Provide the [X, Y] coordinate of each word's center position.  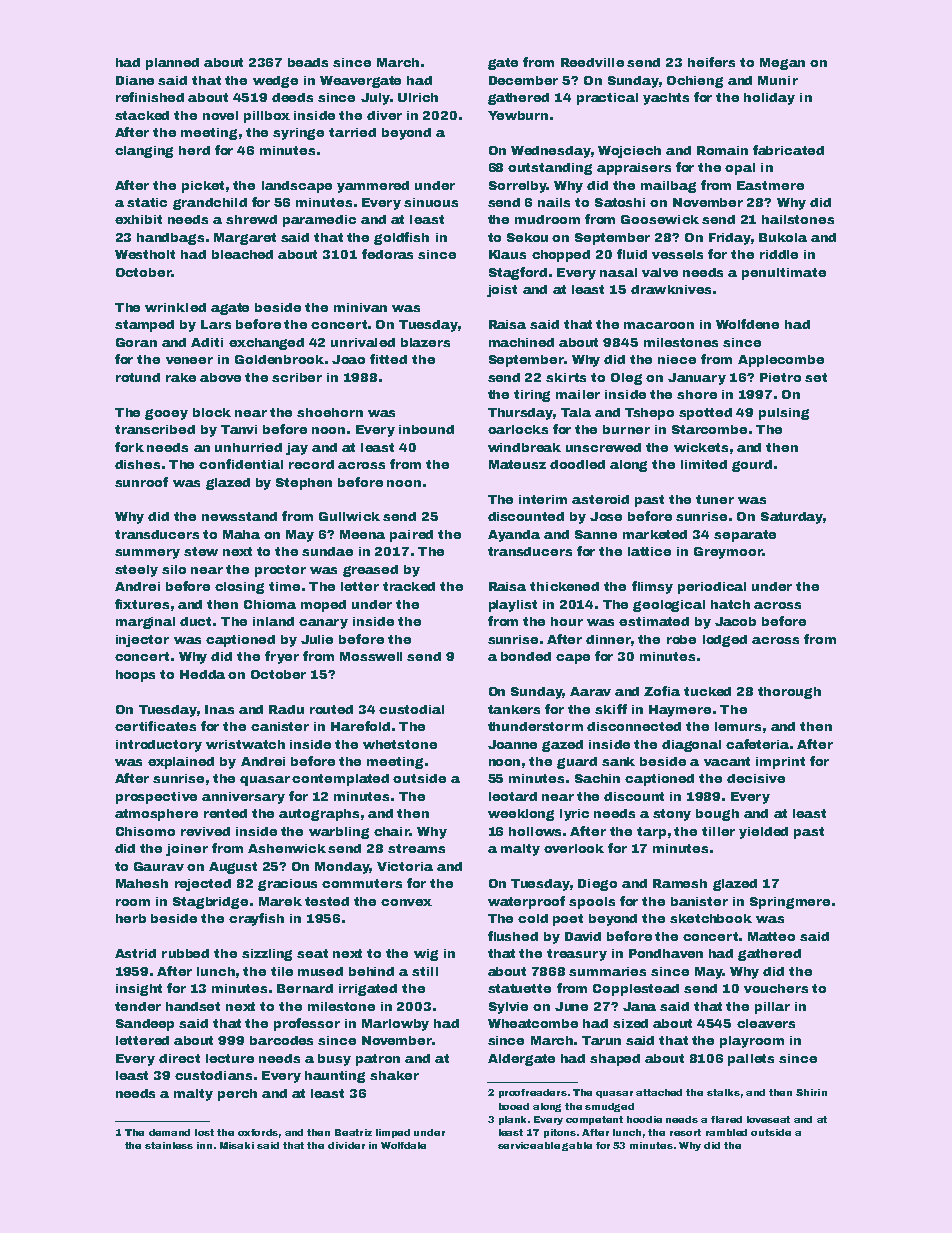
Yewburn [518, 115]
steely [136, 571]
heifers [711, 62]
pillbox [267, 117]
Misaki [237, 1145]
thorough [789, 693]
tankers [514, 709]
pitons [560, 1133]
